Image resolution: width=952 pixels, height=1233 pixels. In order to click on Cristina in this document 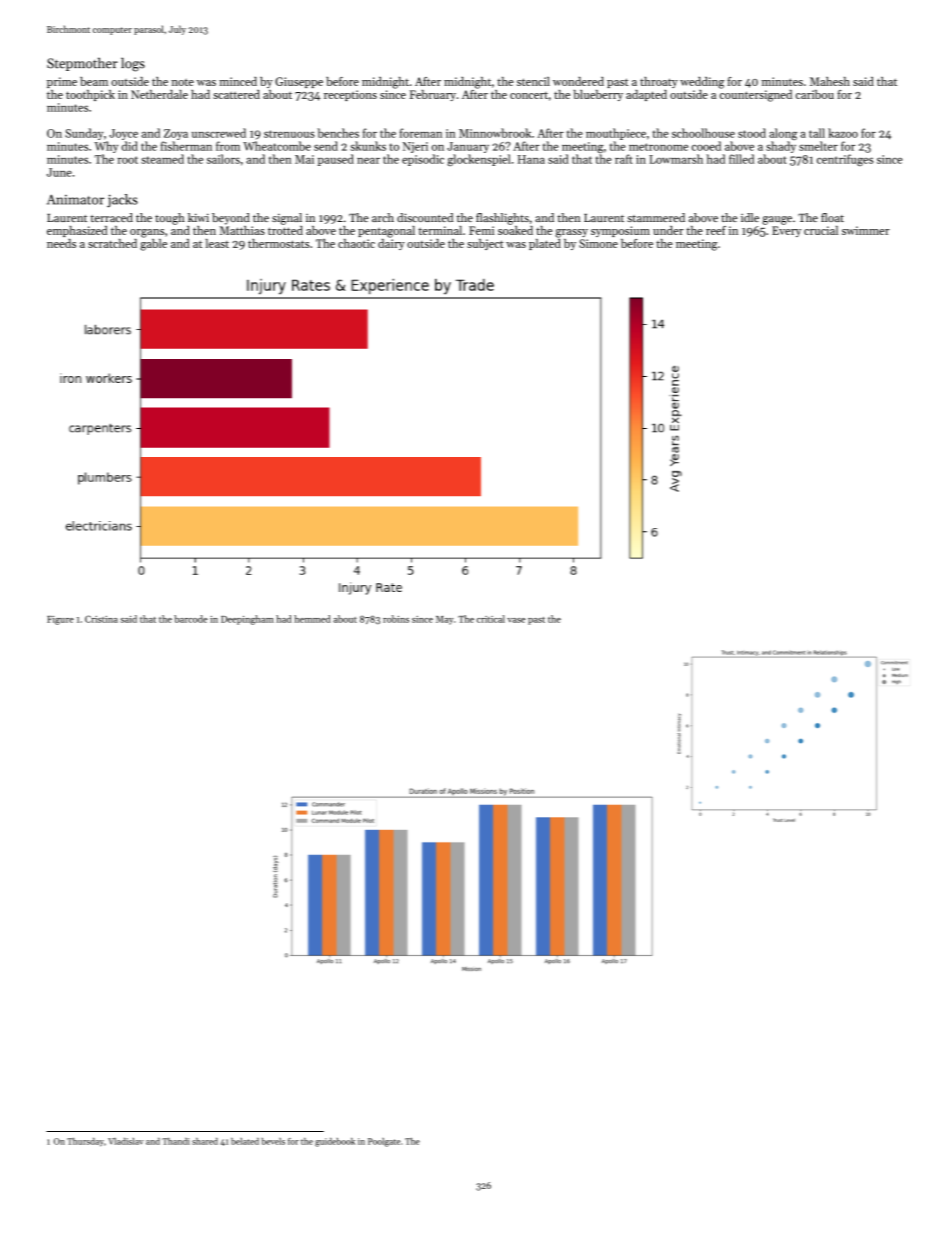, I will do `click(101, 619)`.
